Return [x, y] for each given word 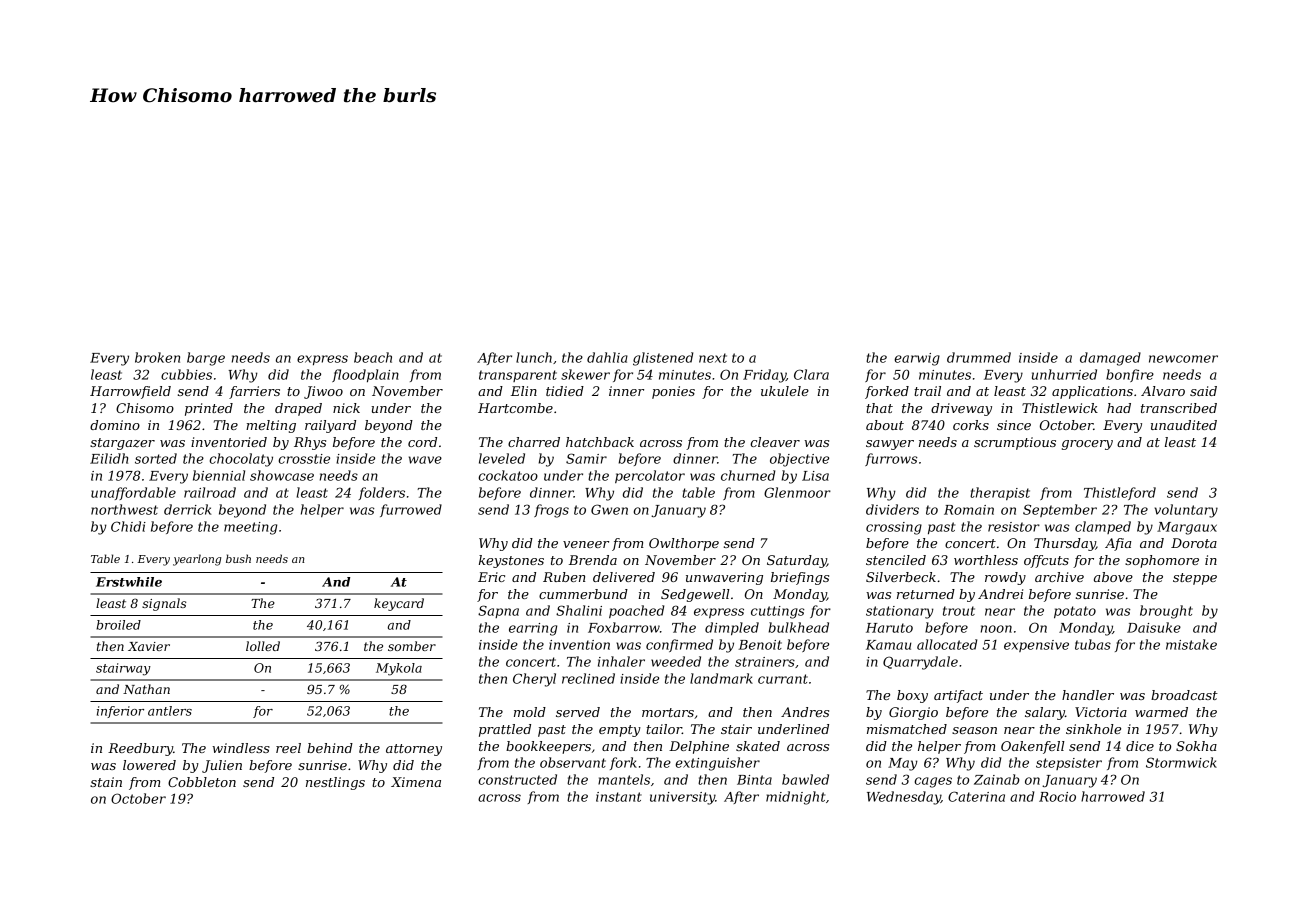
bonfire [1130, 375]
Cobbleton [202, 782]
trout [959, 611]
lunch [534, 357]
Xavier [149, 646]
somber [412, 646]
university [682, 798]
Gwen [609, 509]
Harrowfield [130, 392]
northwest [124, 509]
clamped [1103, 527]
